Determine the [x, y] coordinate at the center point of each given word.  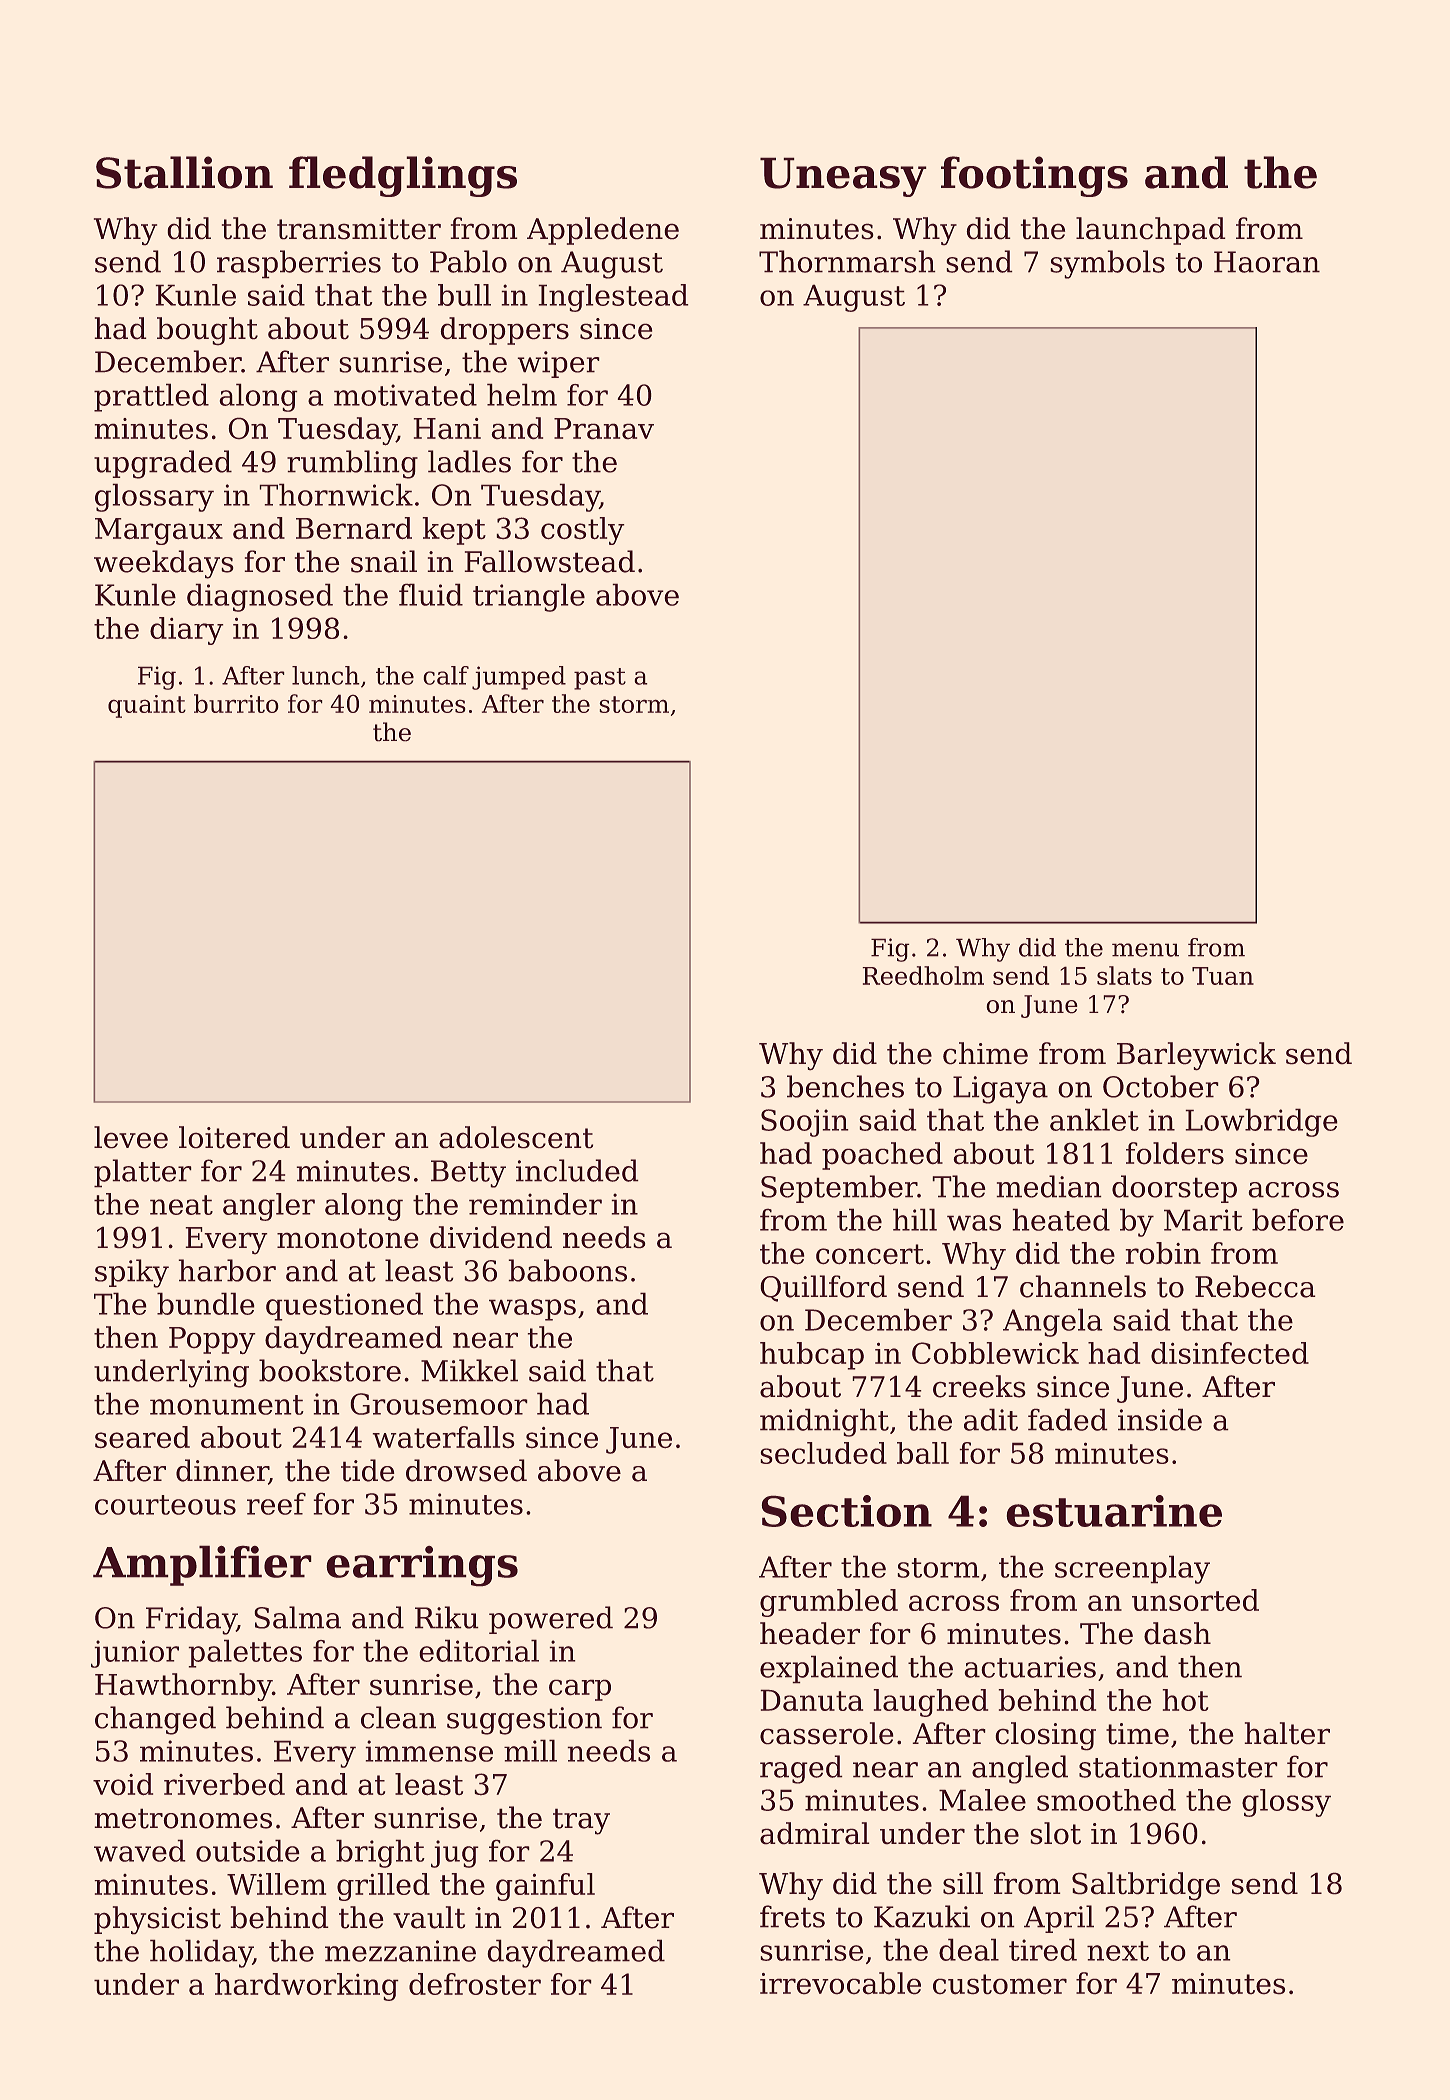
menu [1145, 950]
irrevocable [840, 1983]
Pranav [604, 429]
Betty [468, 1174]
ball [923, 1453]
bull [464, 295]
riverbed [224, 1784]
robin [1163, 1253]
